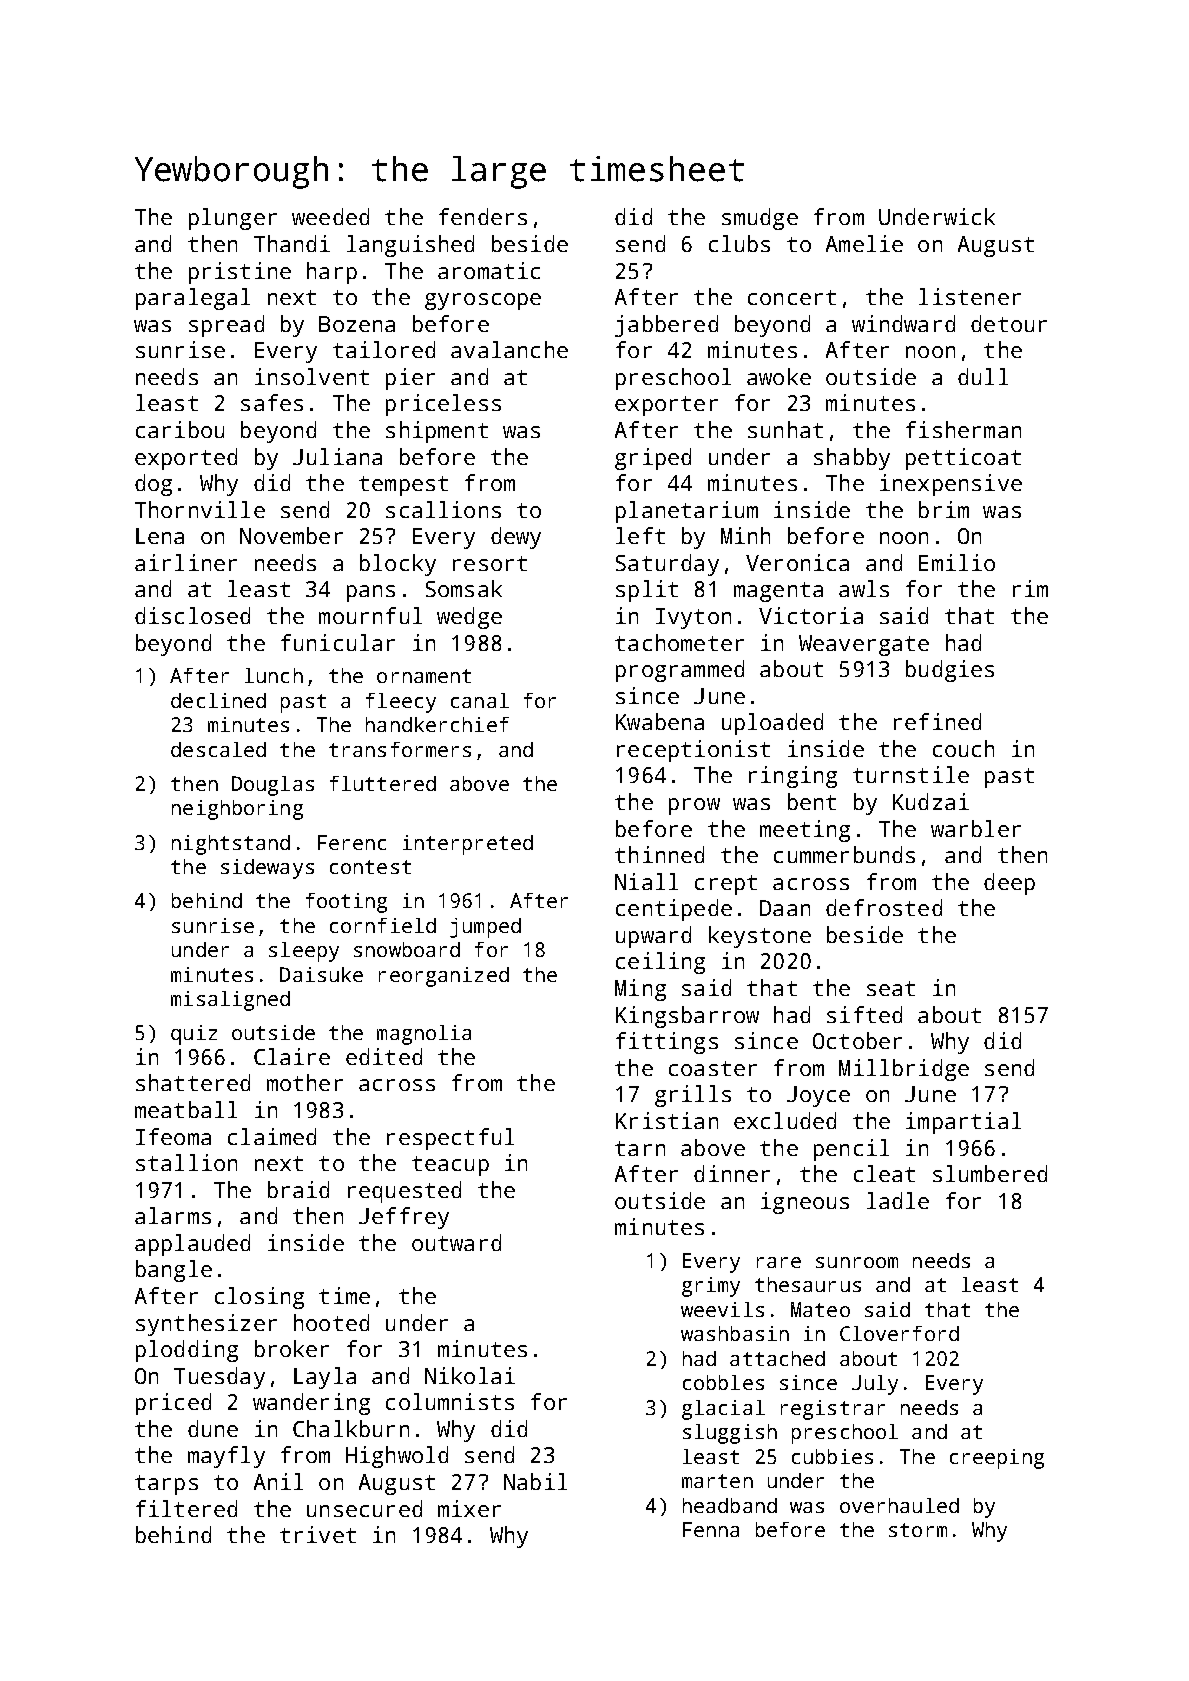 The height and width of the screenshot is (1681, 1189). I want to click on plodding, so click(187, 1351).
